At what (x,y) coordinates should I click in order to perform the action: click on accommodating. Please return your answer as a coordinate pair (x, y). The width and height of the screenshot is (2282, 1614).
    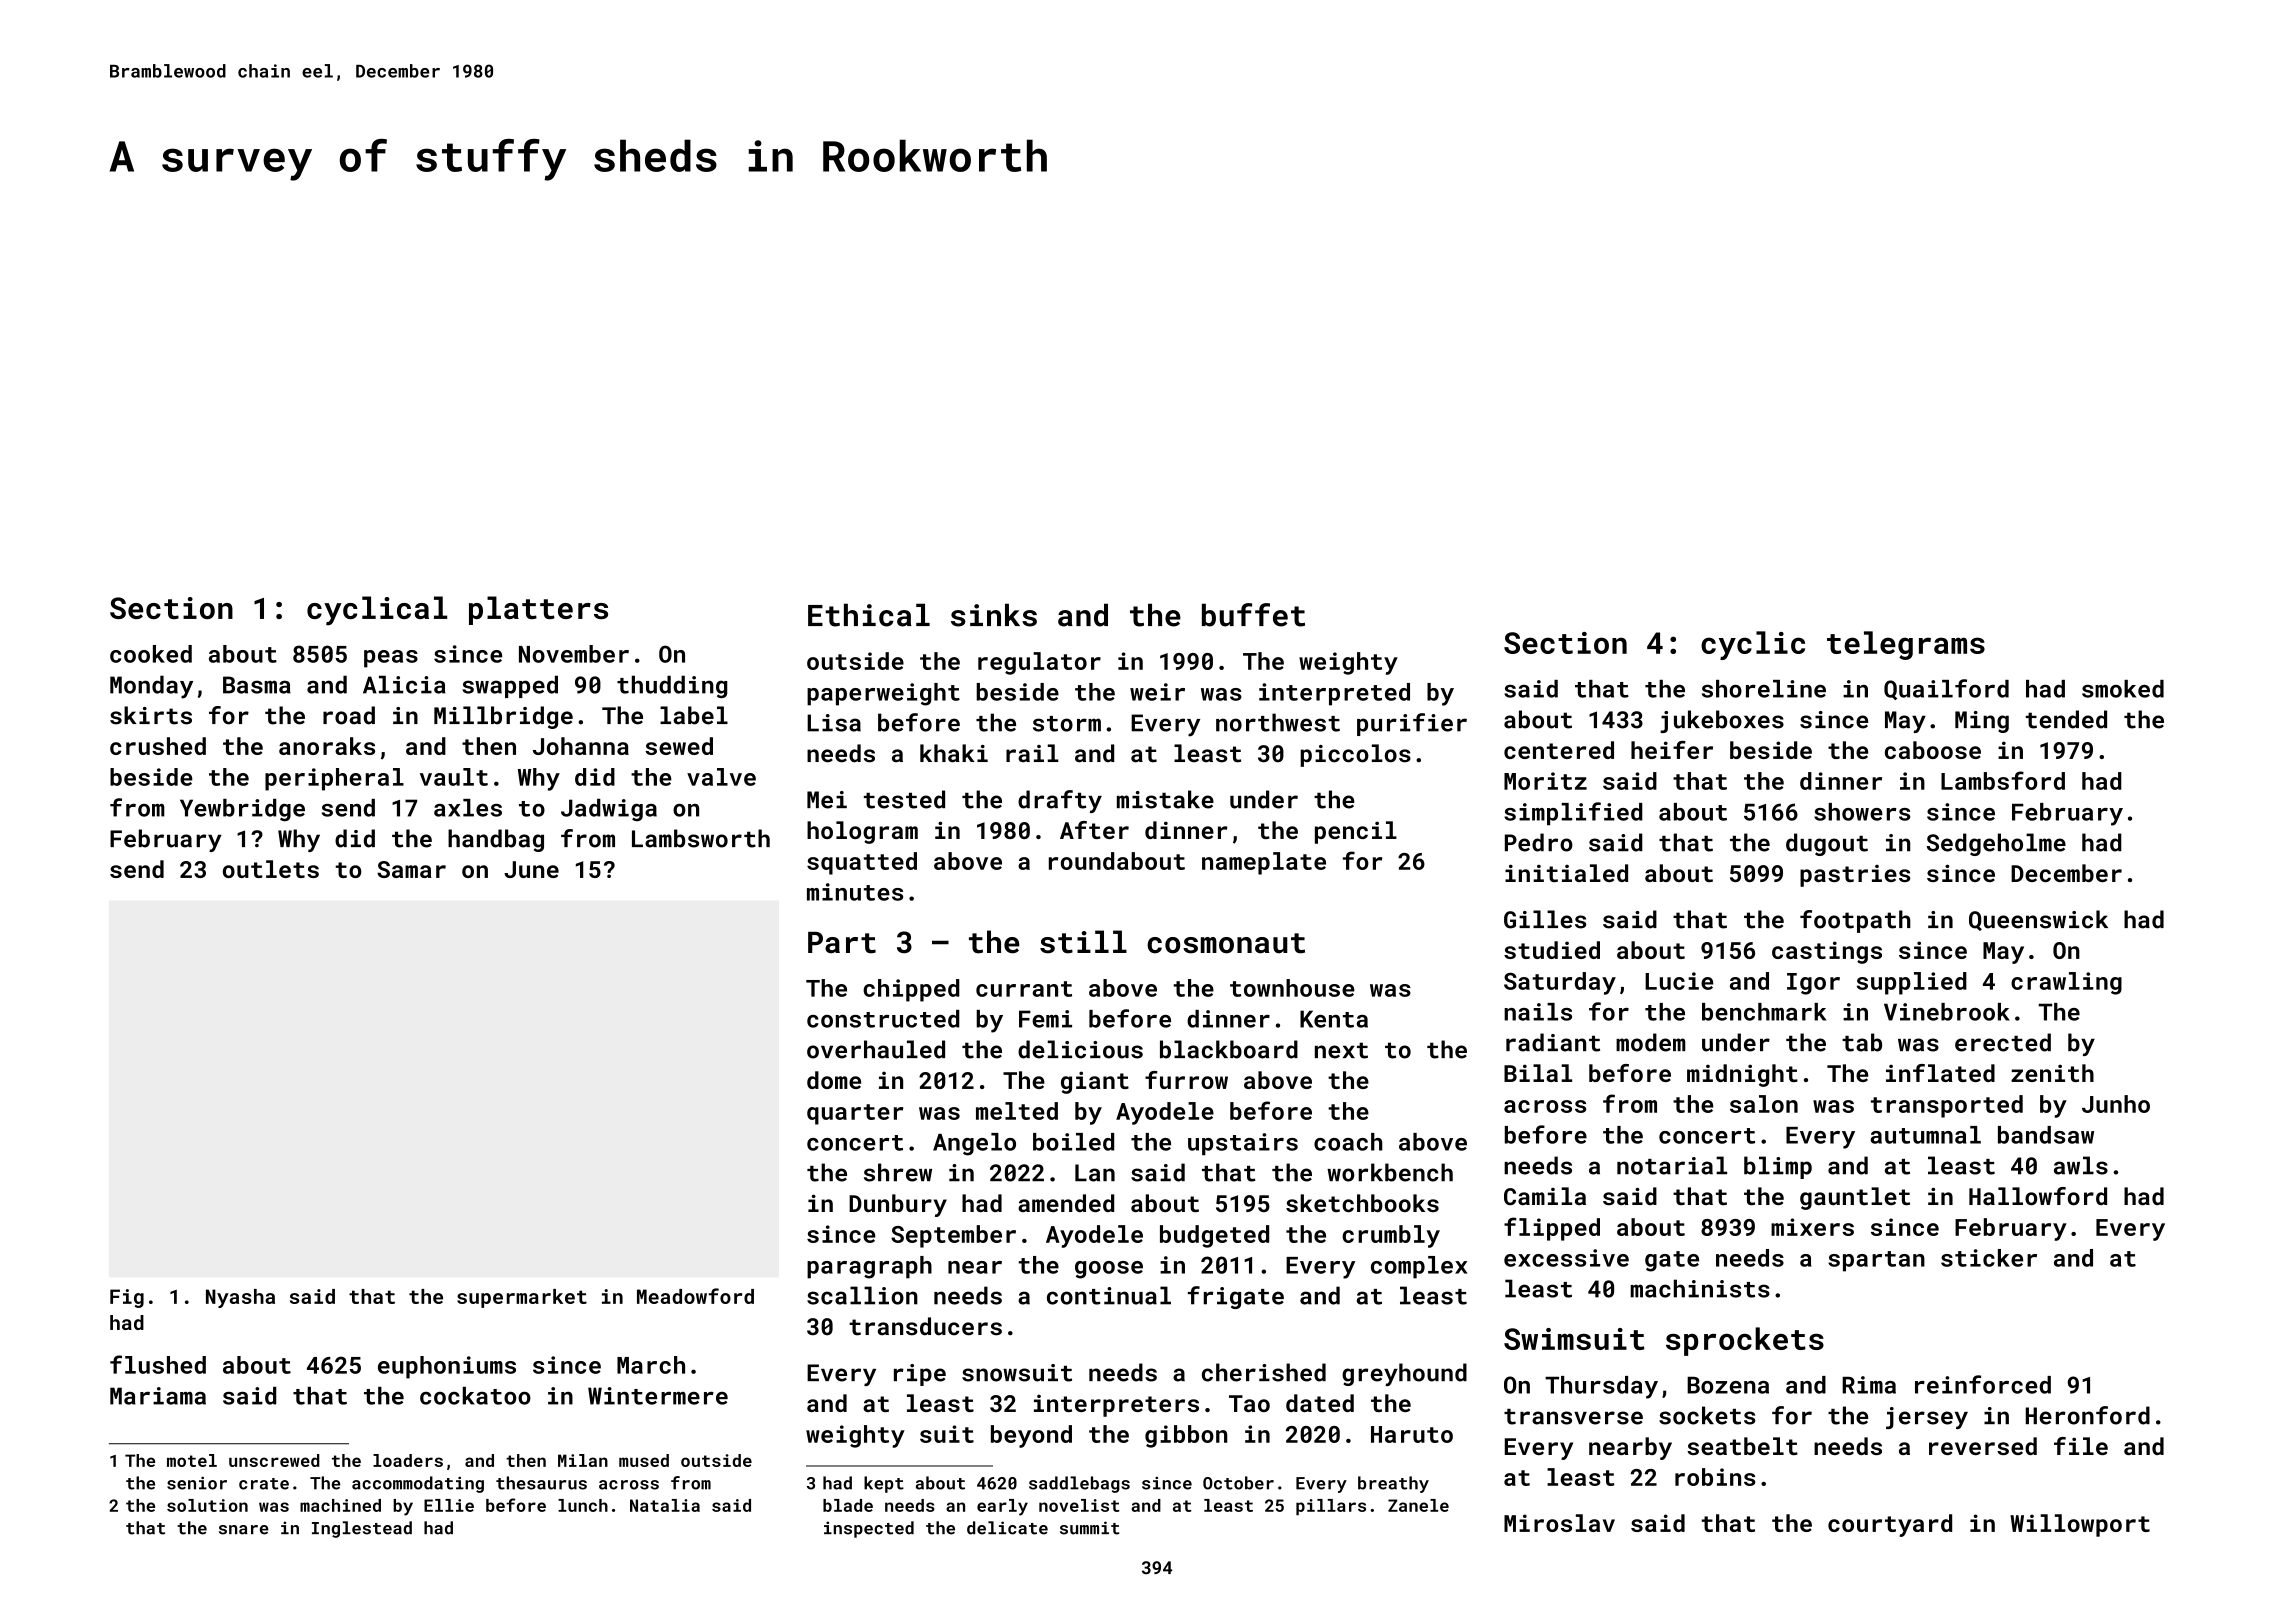
    Looking at the image, I should click on (418, 1484).
